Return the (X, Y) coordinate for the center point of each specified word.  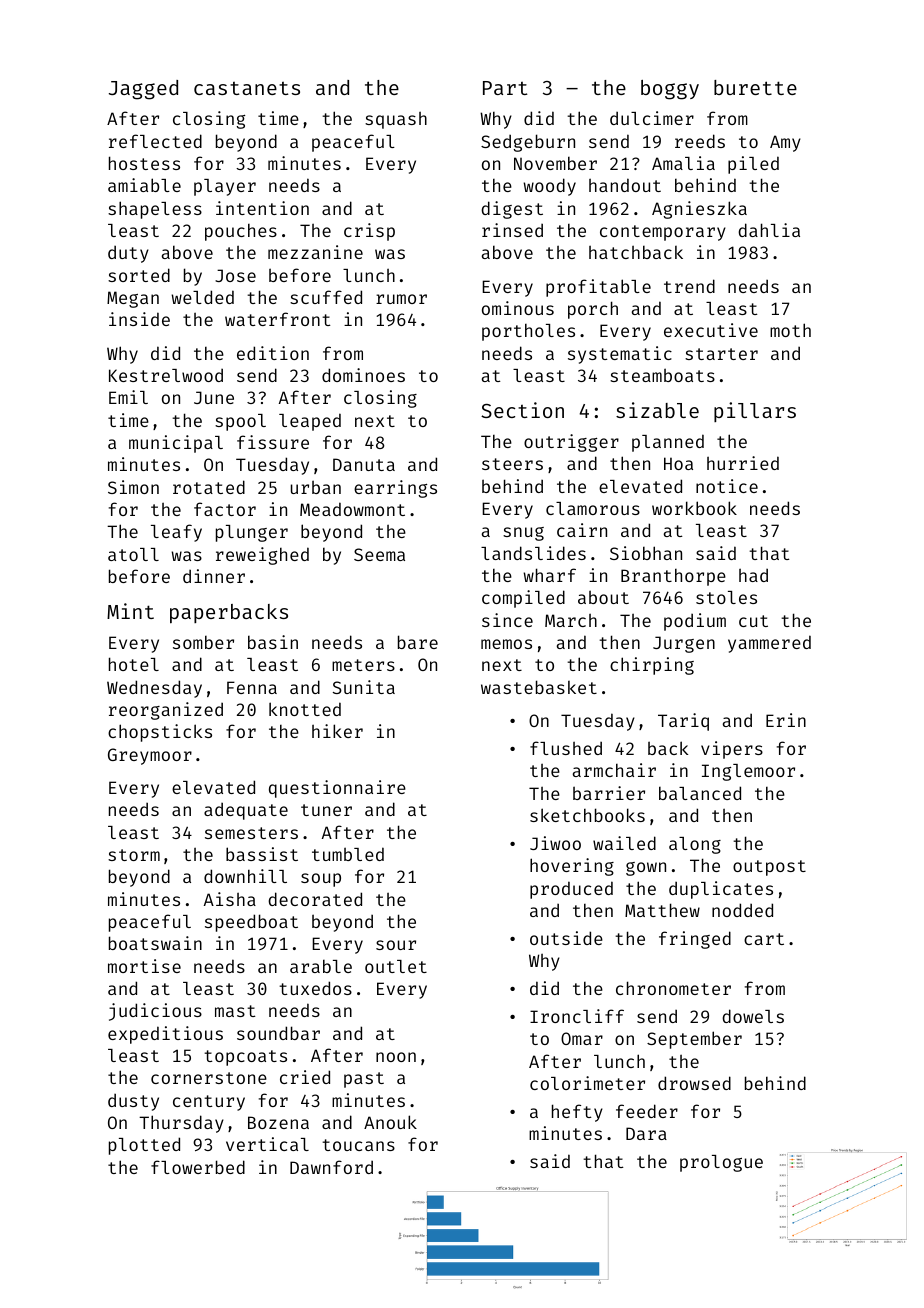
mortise (144, 966)
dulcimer (652, 118)
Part (505, 88)
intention (262, 208)
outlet (396, 966)
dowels (753, 1016)
